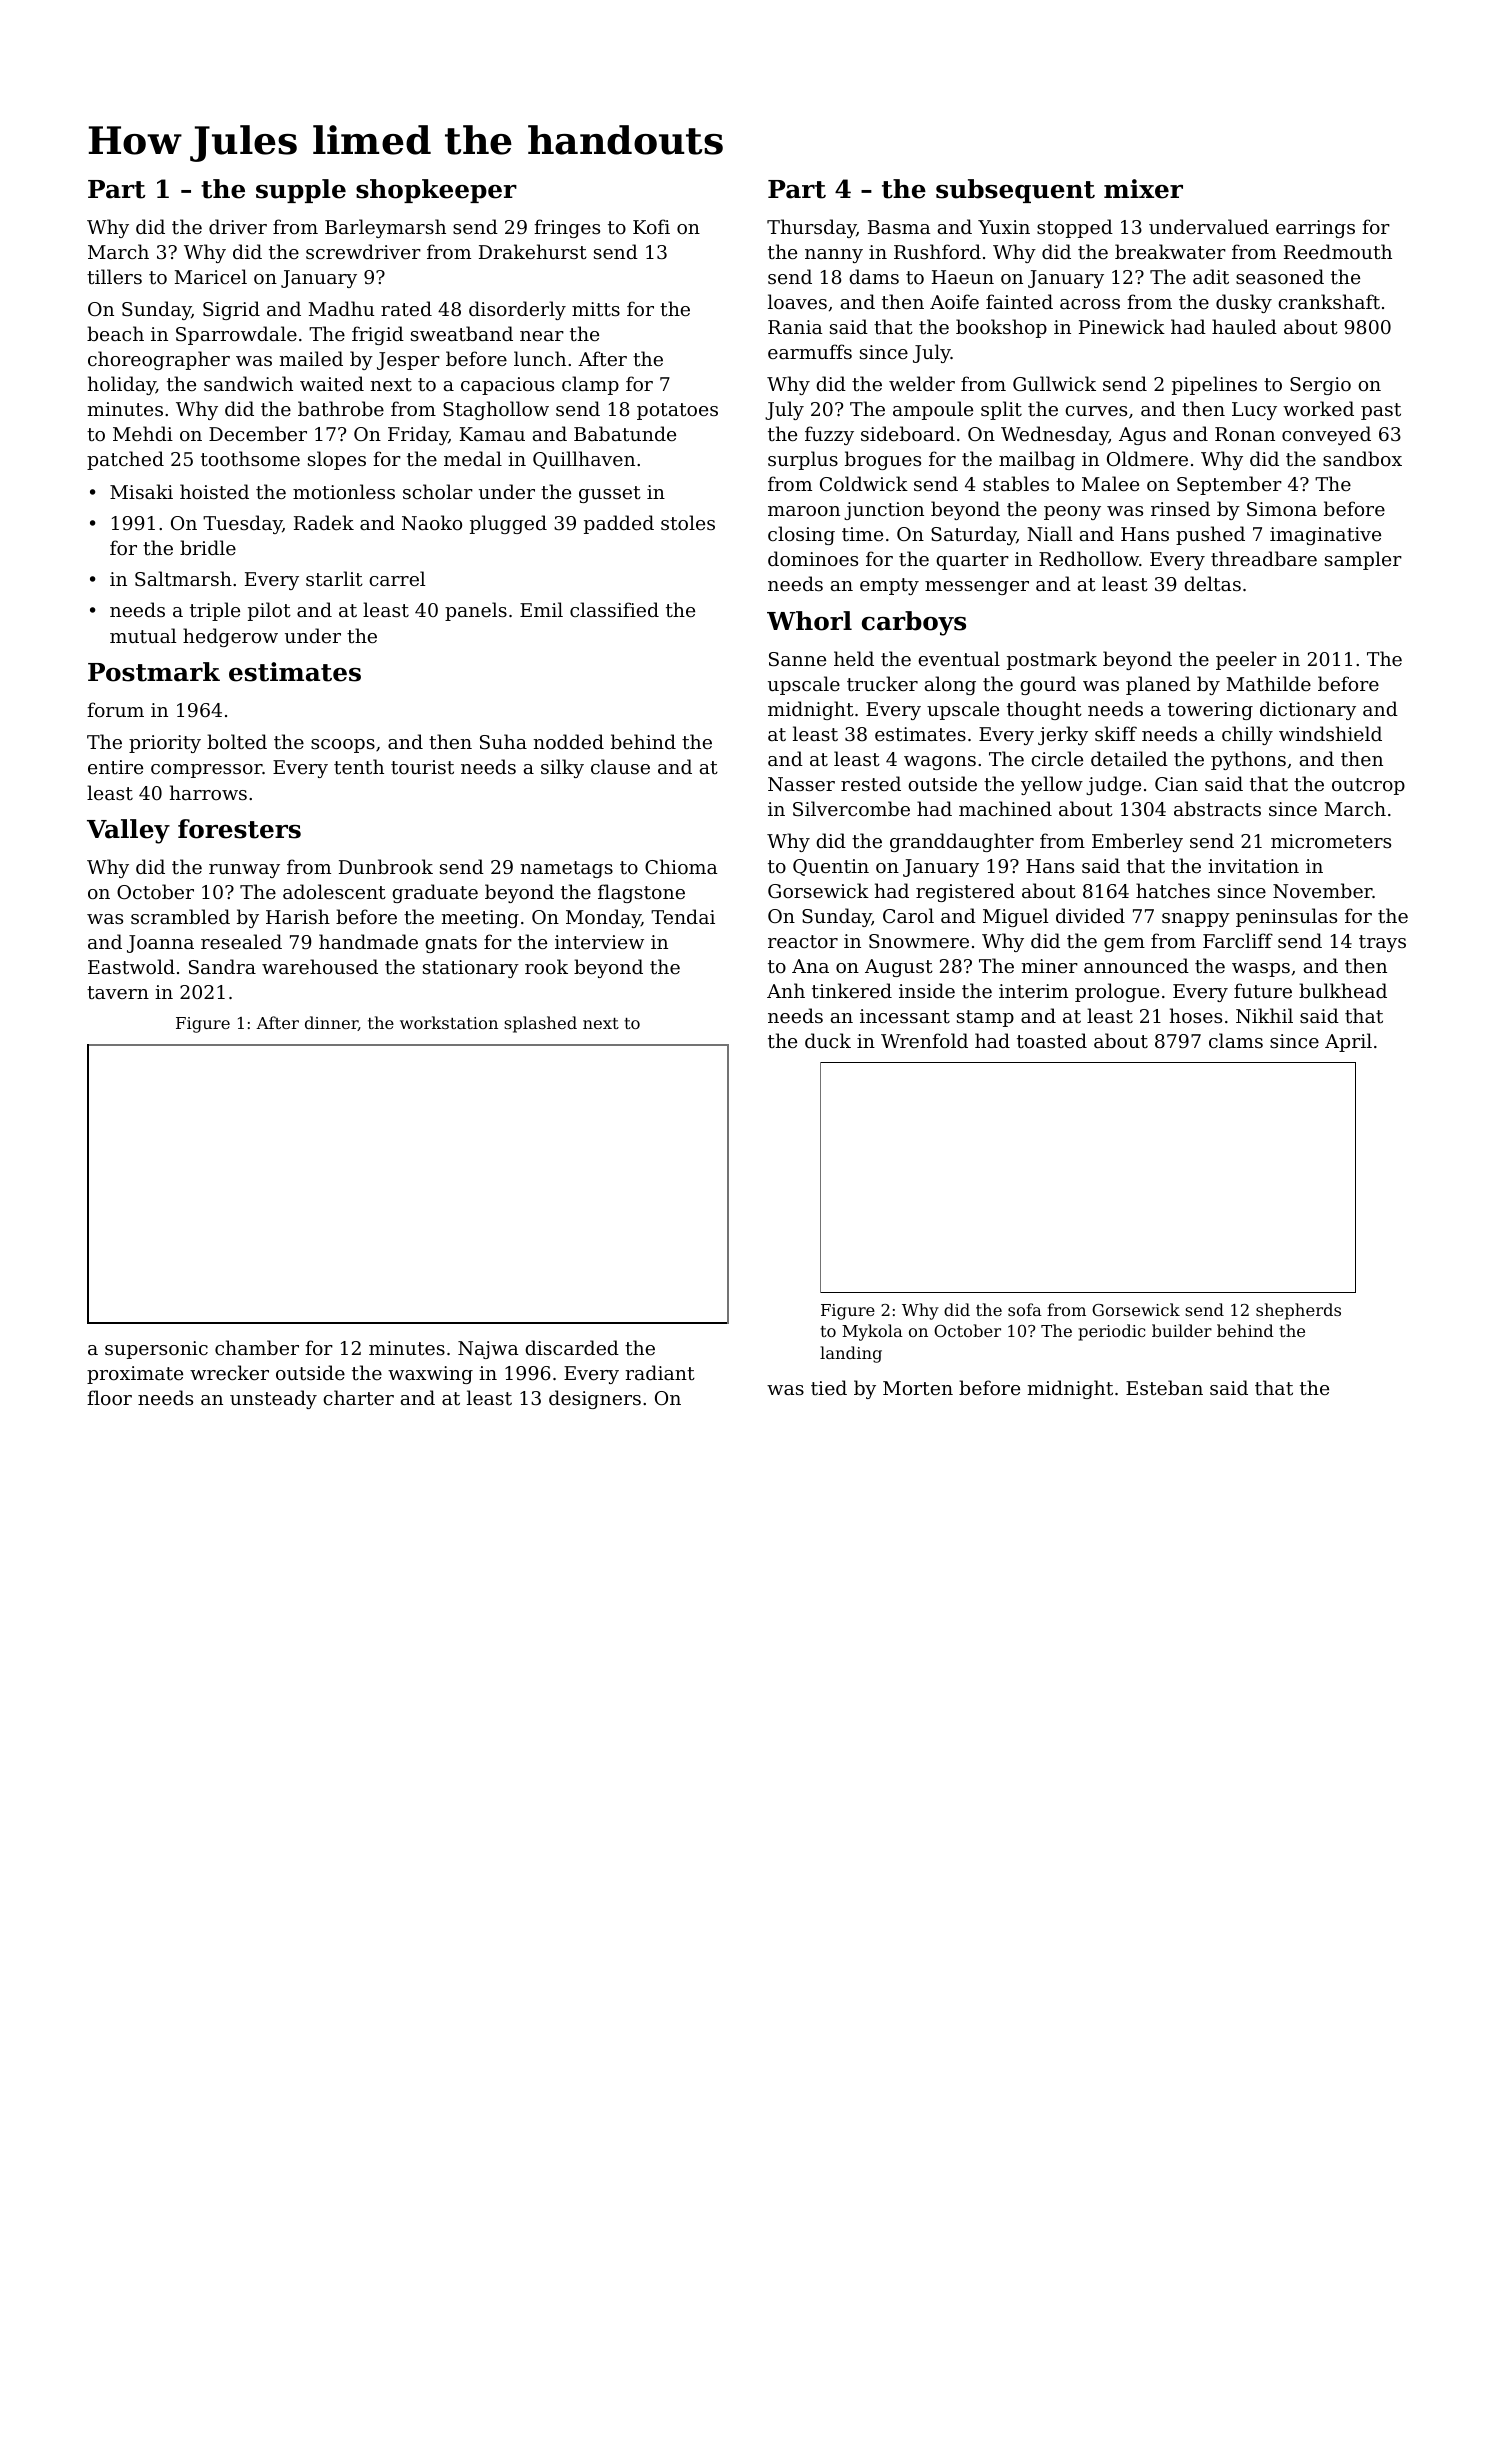 The image size is (1496, 2464). What do you see at coordinates (828, 1040) in the document?
I see `duck` at bounding box center [828, 1040].
